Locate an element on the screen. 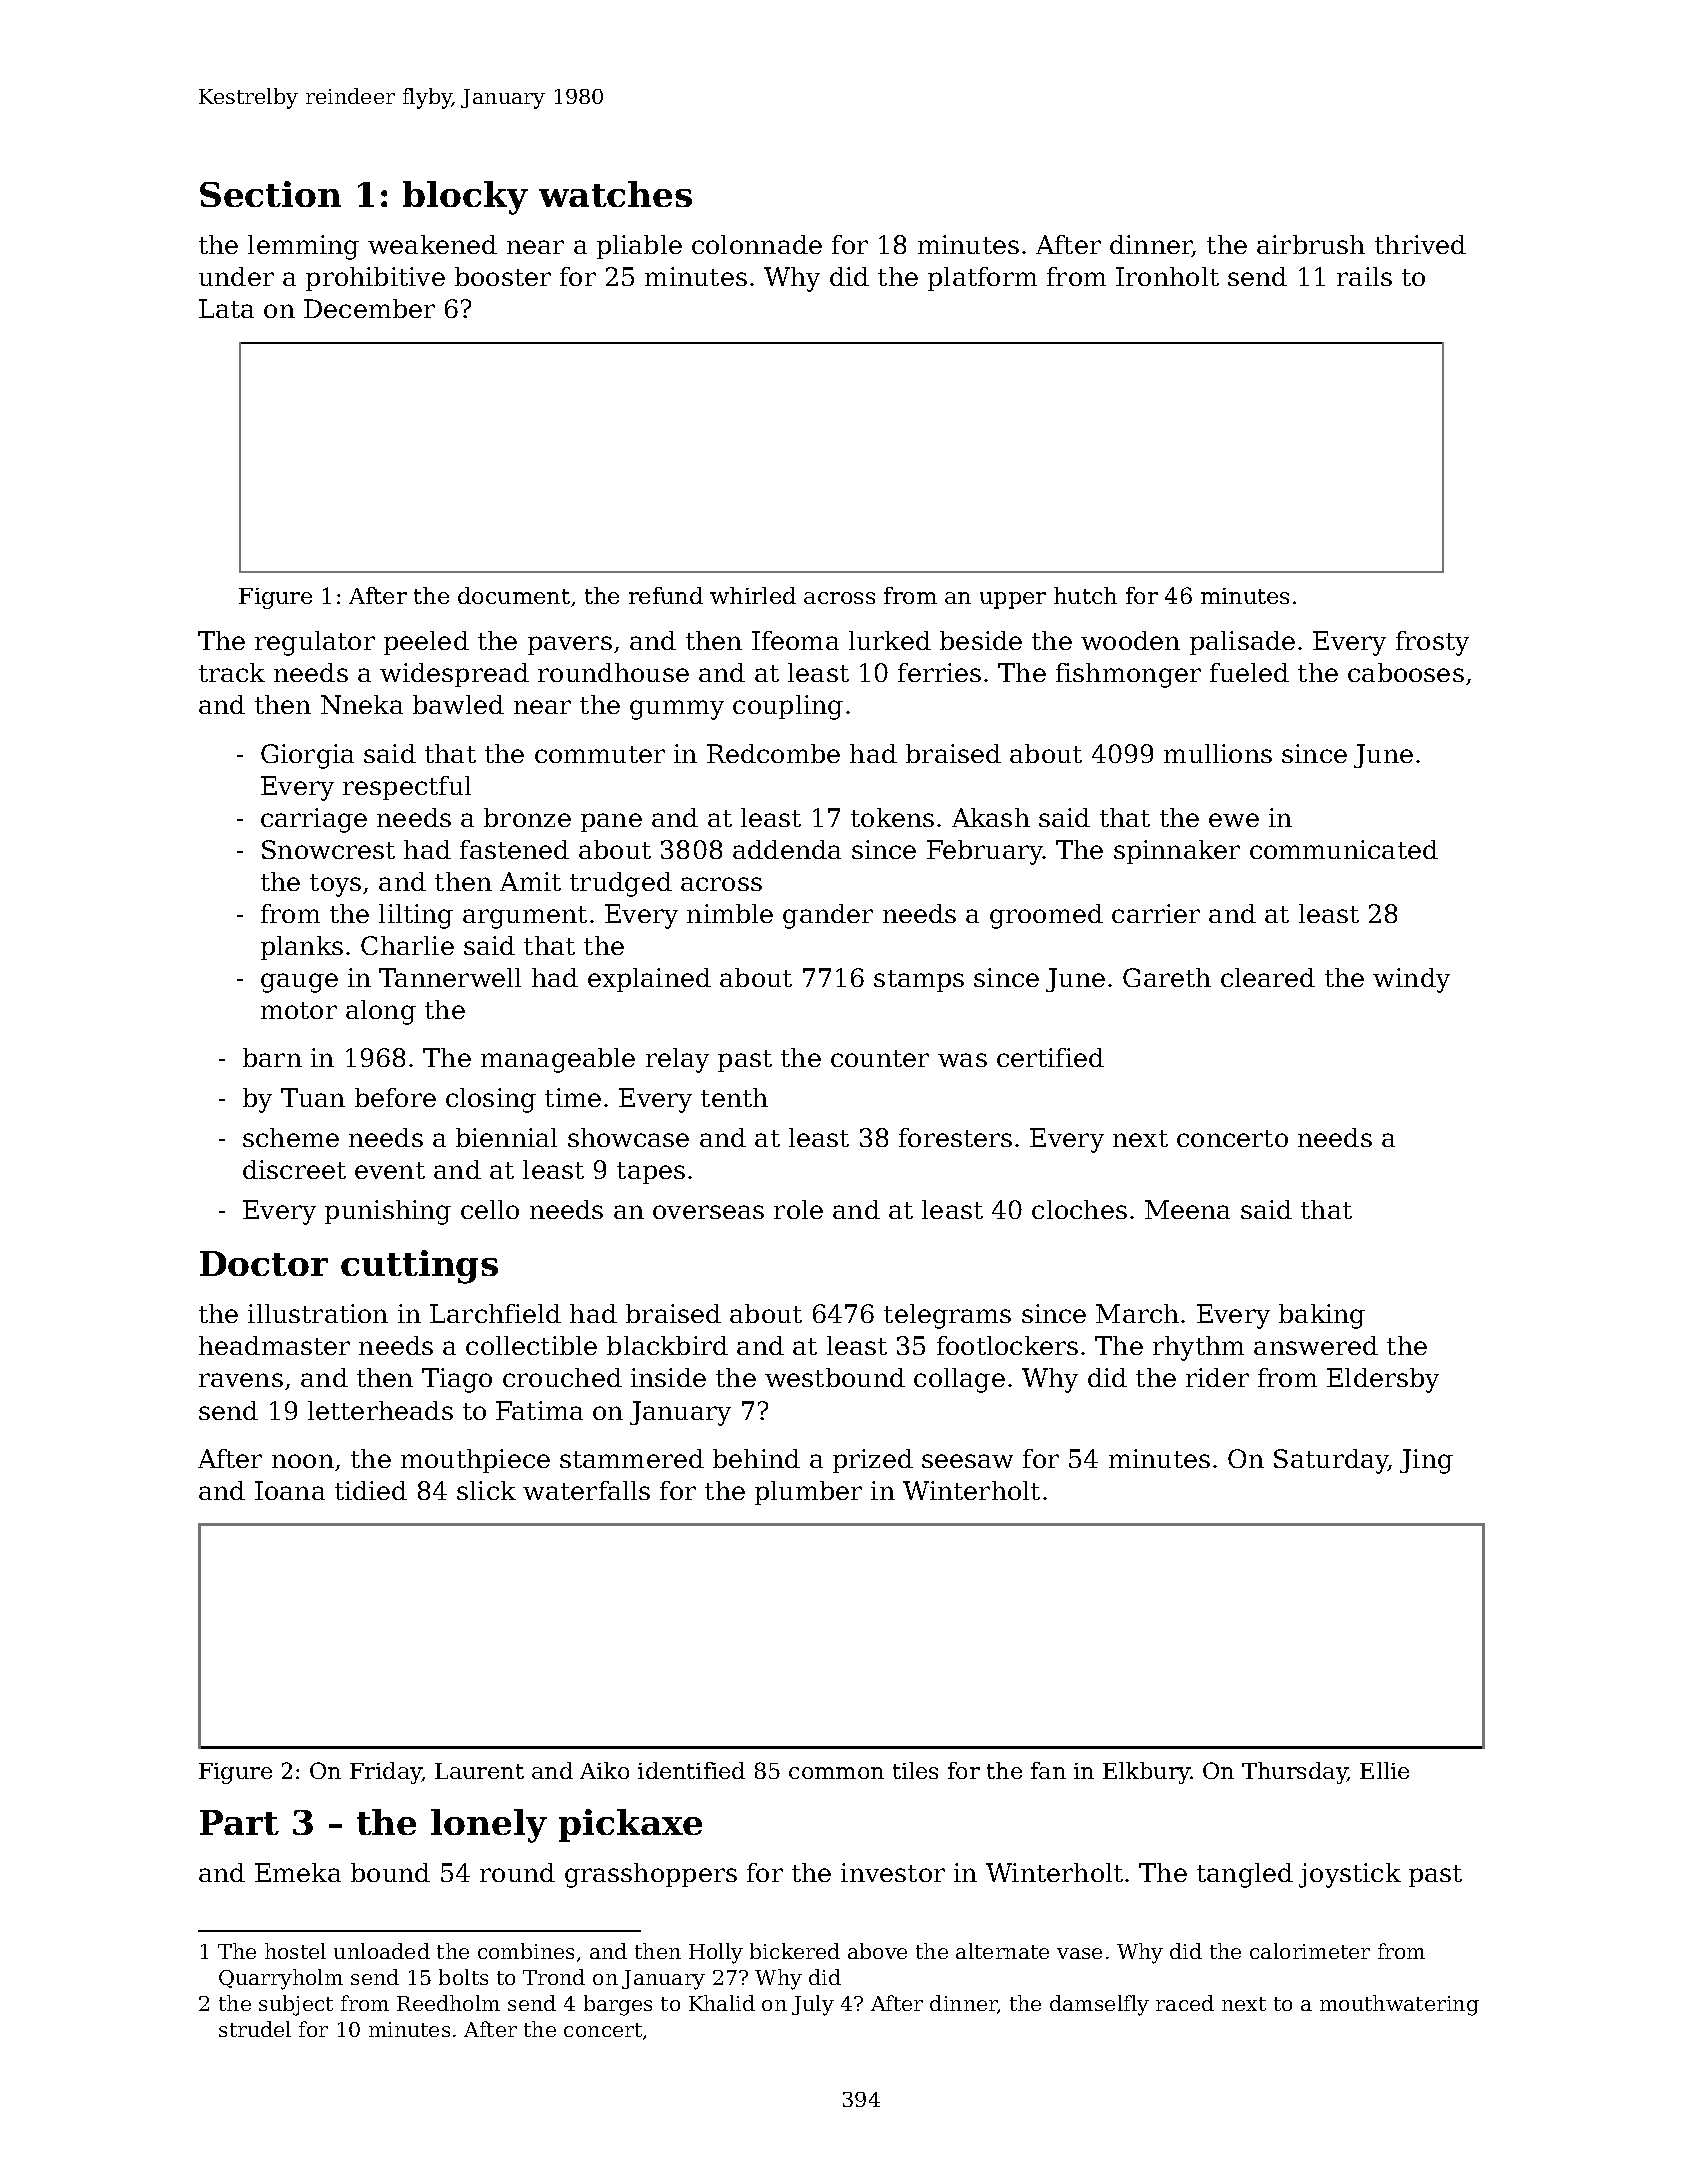  July is located at coordinates (813, 2005).
